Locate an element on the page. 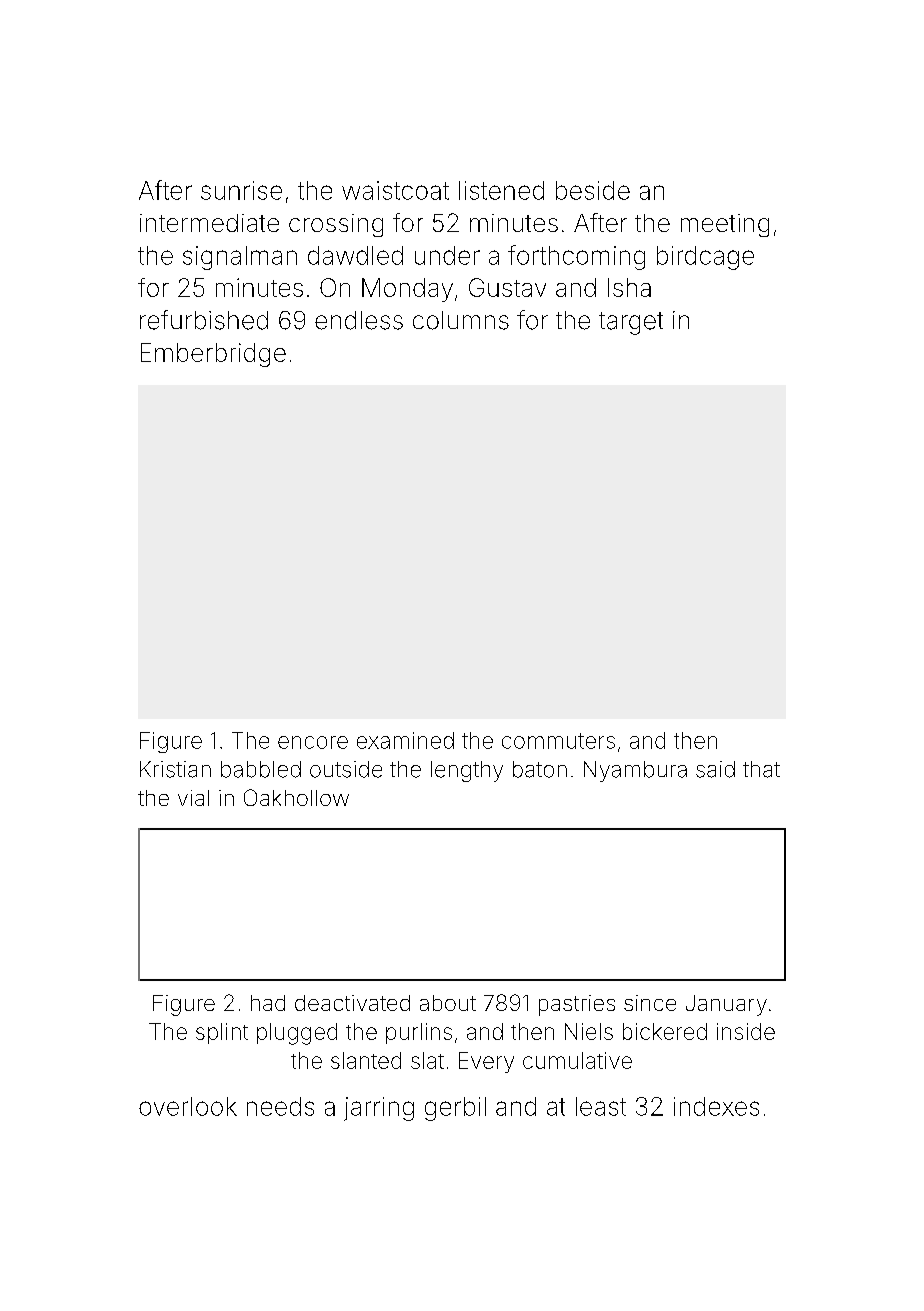 This image has width=924, height=1311. Emberbridge is located at coordinates (213, 355).
